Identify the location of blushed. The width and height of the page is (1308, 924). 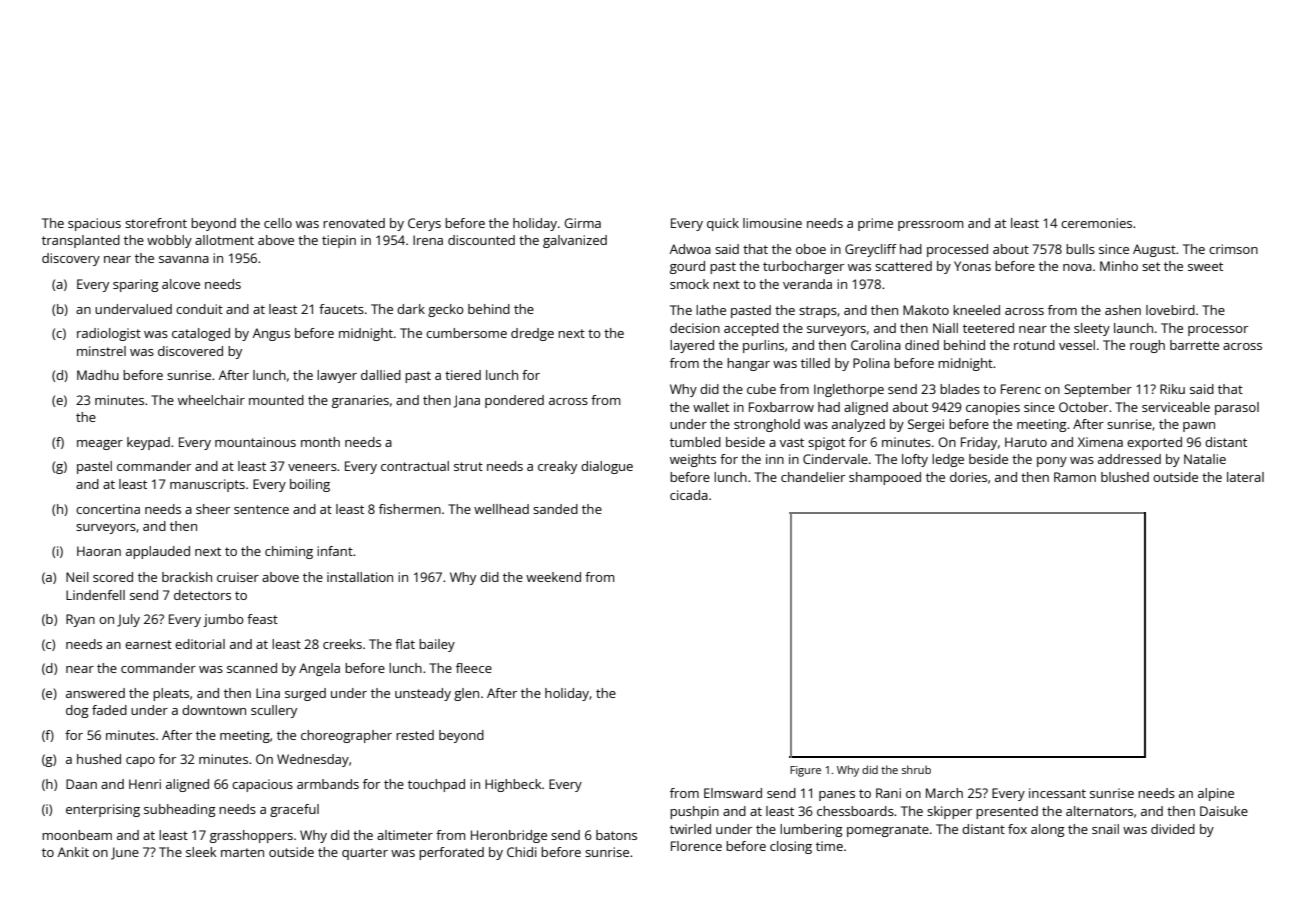
(1125, 477).
